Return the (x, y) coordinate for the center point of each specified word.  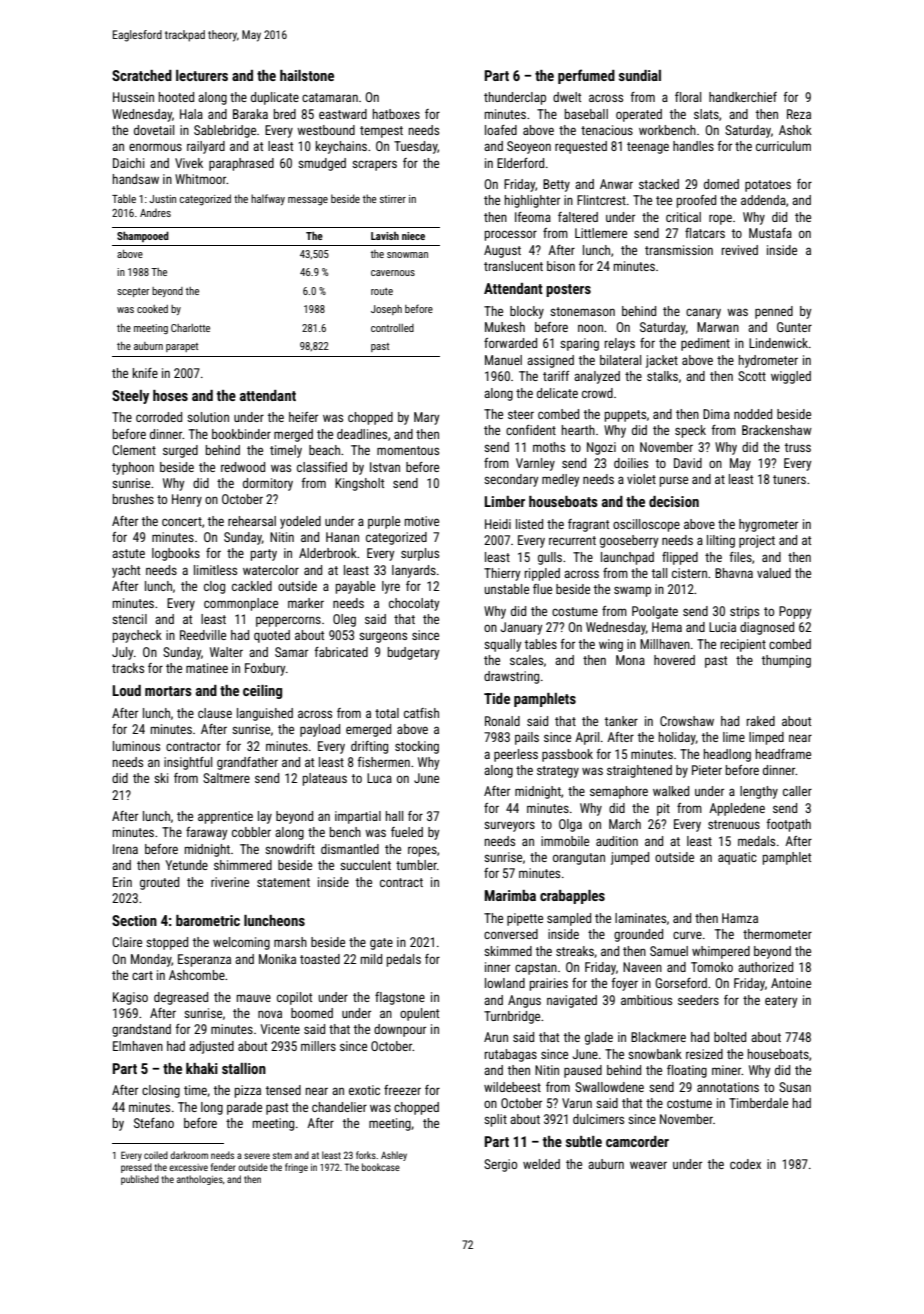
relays (620, 344)
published (140, 1180)
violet (641, 479)
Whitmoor (201, 179)
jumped (630, 858)
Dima (716, 414)
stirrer (393, 199)
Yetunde (186, 865)
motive (422, 521)
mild (371, 959)
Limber (505, 501)
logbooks (176, 554)
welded (541, 1164)
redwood (243, 467)
